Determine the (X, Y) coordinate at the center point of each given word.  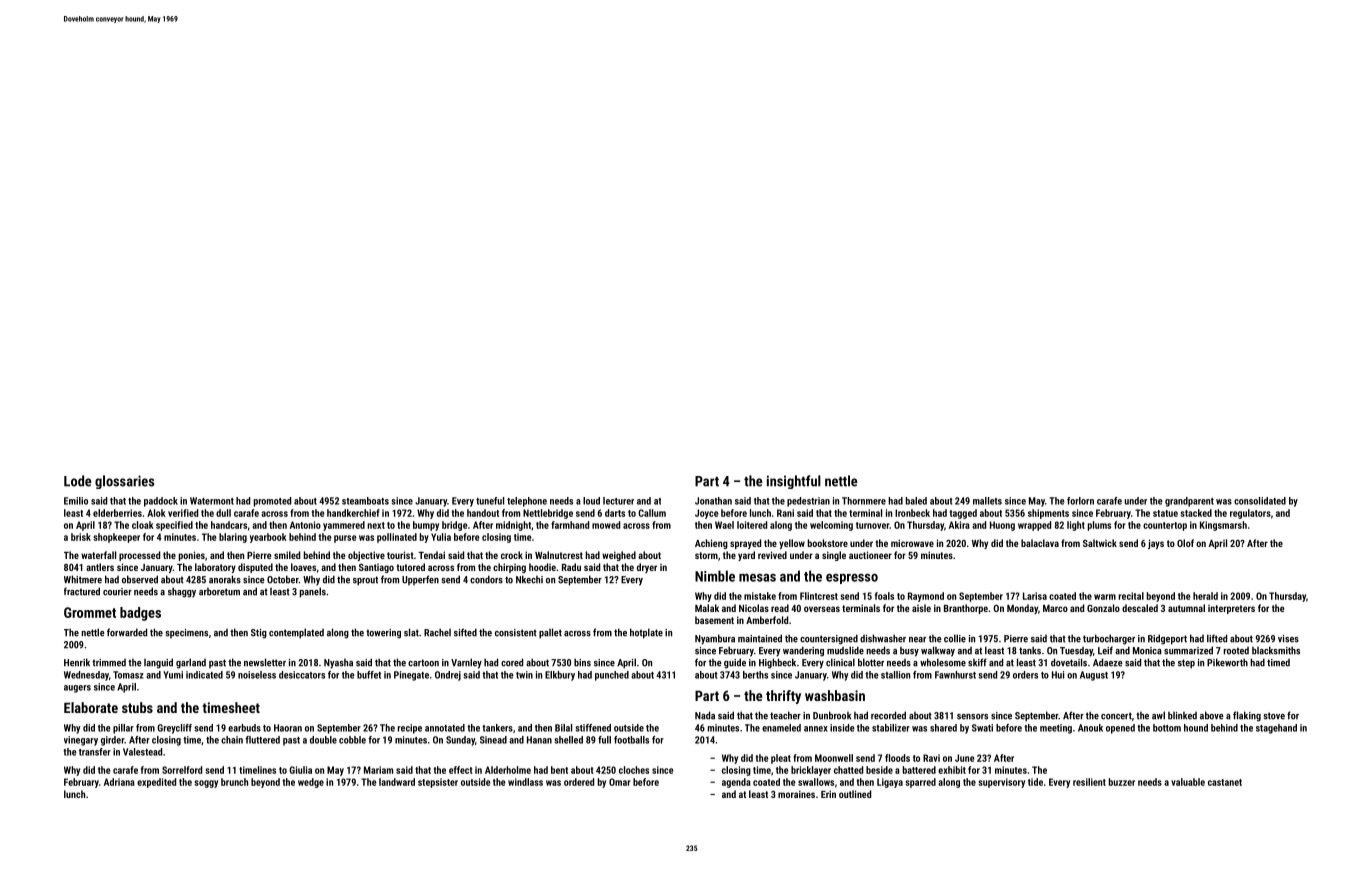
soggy (206, 784)
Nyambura (715, 639)
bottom (1167, 728)
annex (816, 729)
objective (366, 556)
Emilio (76, 501)
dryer (647, 568)
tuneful (490, 501)
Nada (705, 715)
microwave (912, 543)
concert (1116, 716)
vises (1288, 639)
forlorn (1080, 501)
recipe (410, 729)
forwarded (127, 632)
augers (77, 689)
